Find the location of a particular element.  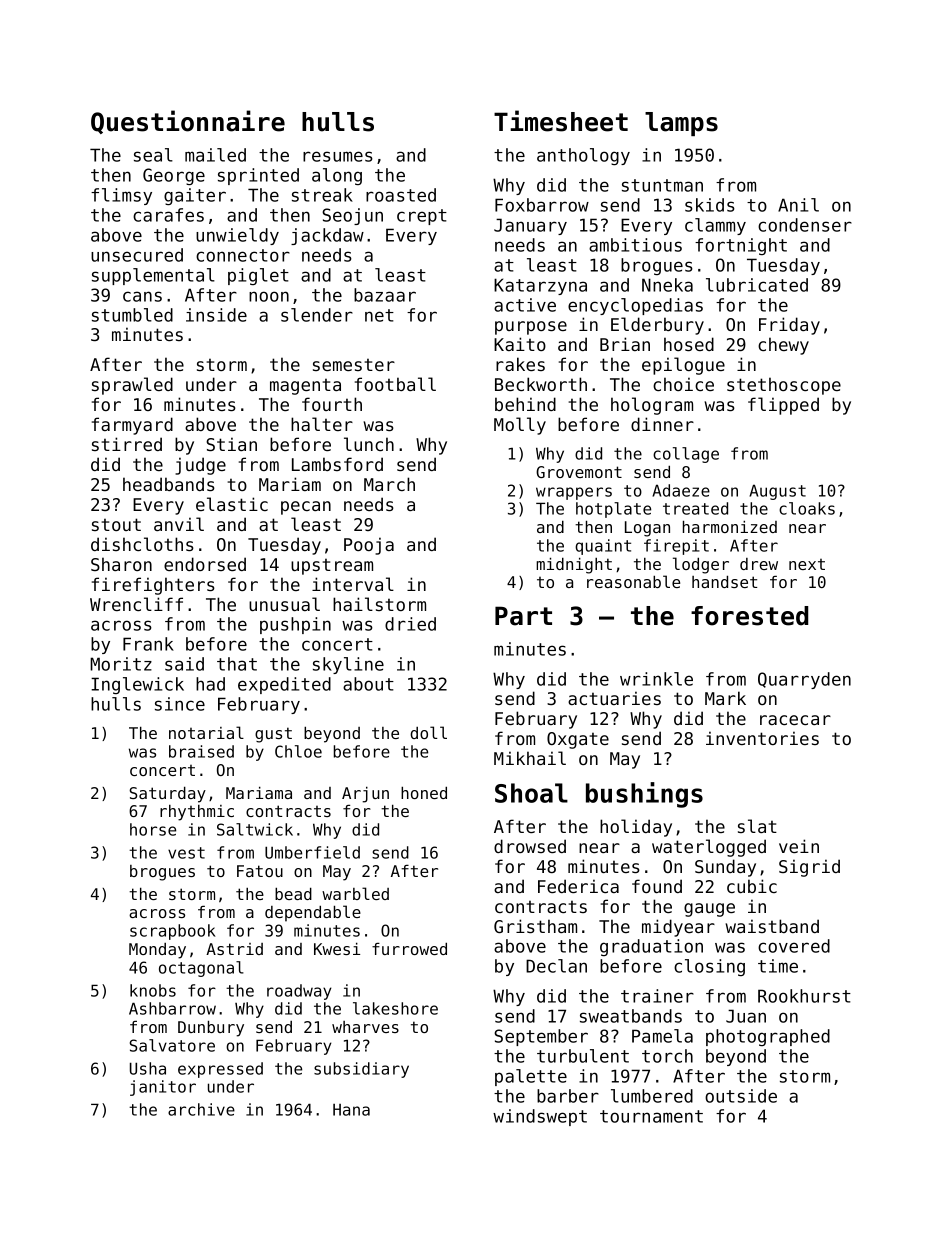

furrowed is located at coordinates (409, 949).
